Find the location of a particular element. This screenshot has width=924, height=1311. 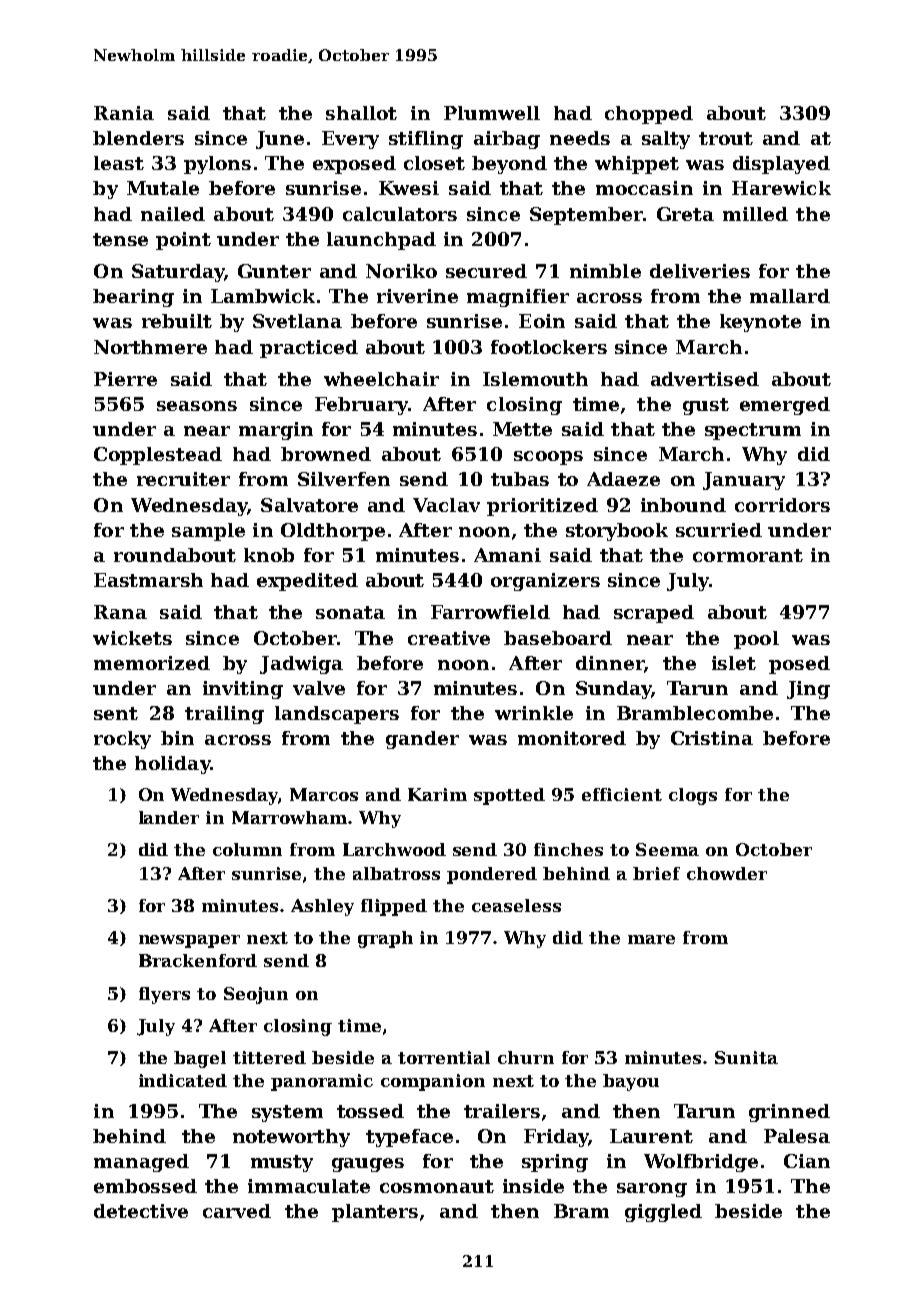

giggled is located at coordinates (663, 1213).
